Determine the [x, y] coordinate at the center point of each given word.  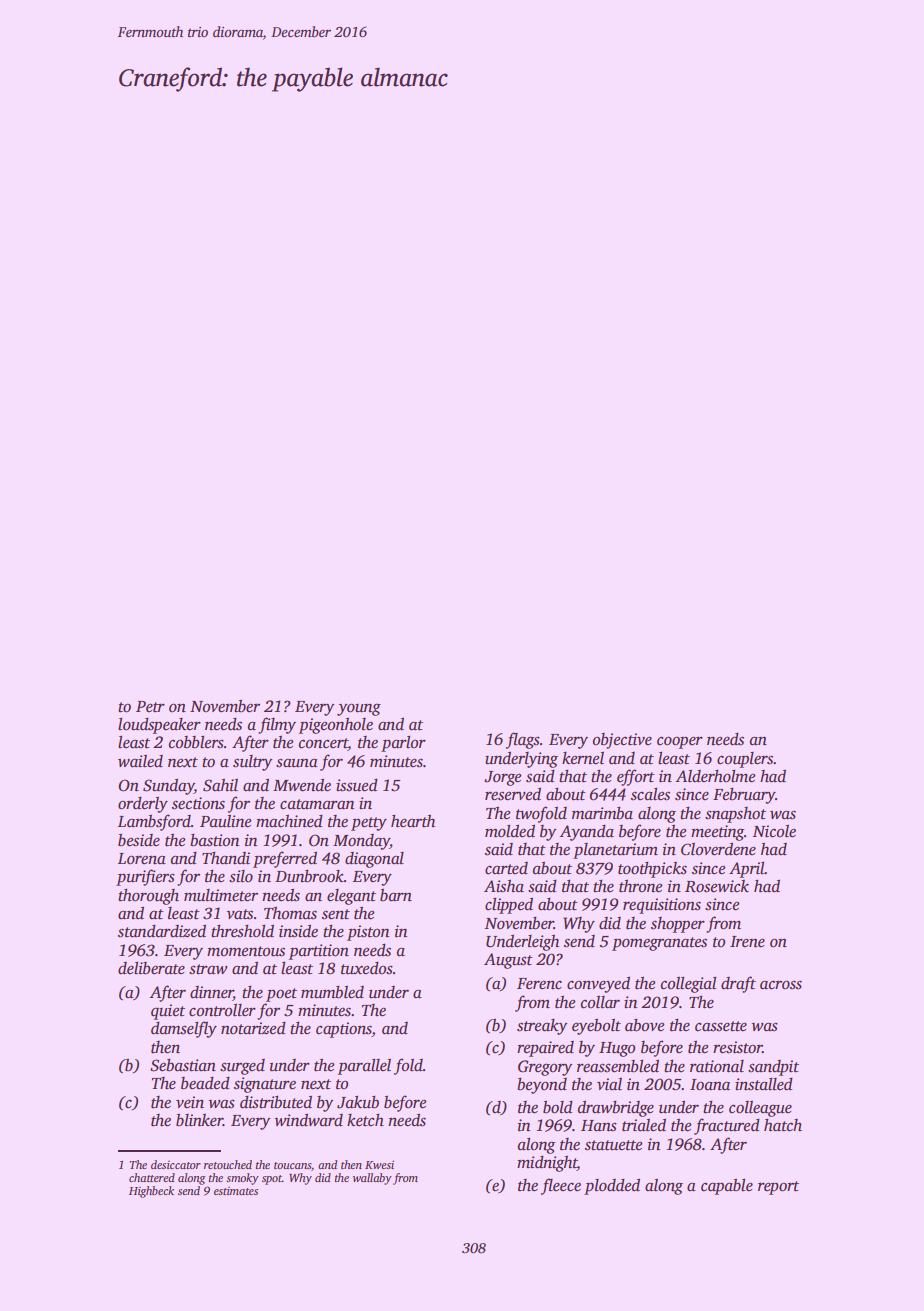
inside [298, 931]
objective [622, 741]
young [359, 709]
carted [506, 868]
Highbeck [151, 1192]
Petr [150, 706]
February [744, 796]
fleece [561, 1186]
